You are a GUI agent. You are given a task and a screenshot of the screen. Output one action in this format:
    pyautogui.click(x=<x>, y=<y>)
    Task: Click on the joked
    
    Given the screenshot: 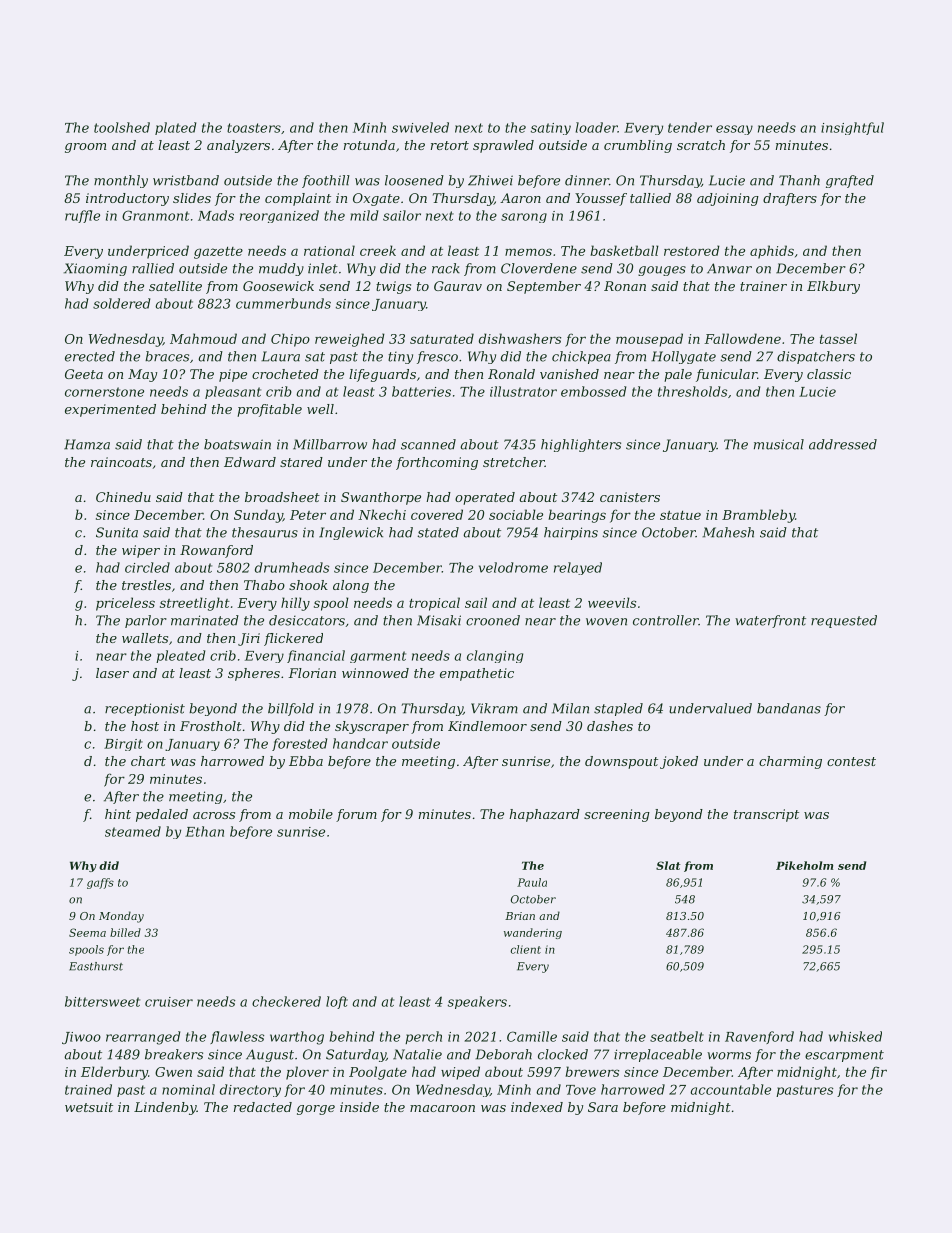 What is the action you would take?
    pyautogui.click(x=679, y=762)
